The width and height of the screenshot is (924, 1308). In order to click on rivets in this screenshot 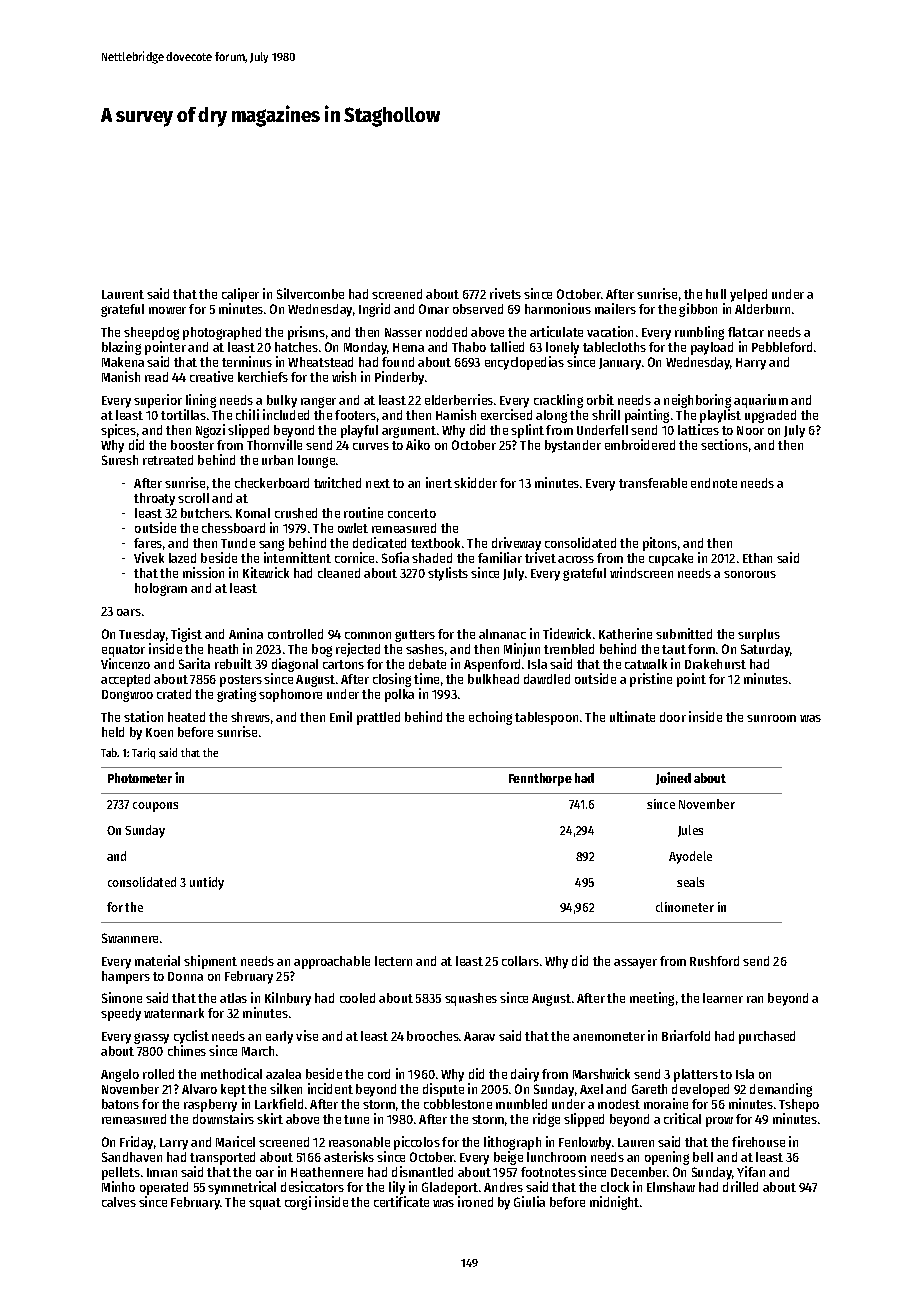, I will do `click(505, 293)`.
